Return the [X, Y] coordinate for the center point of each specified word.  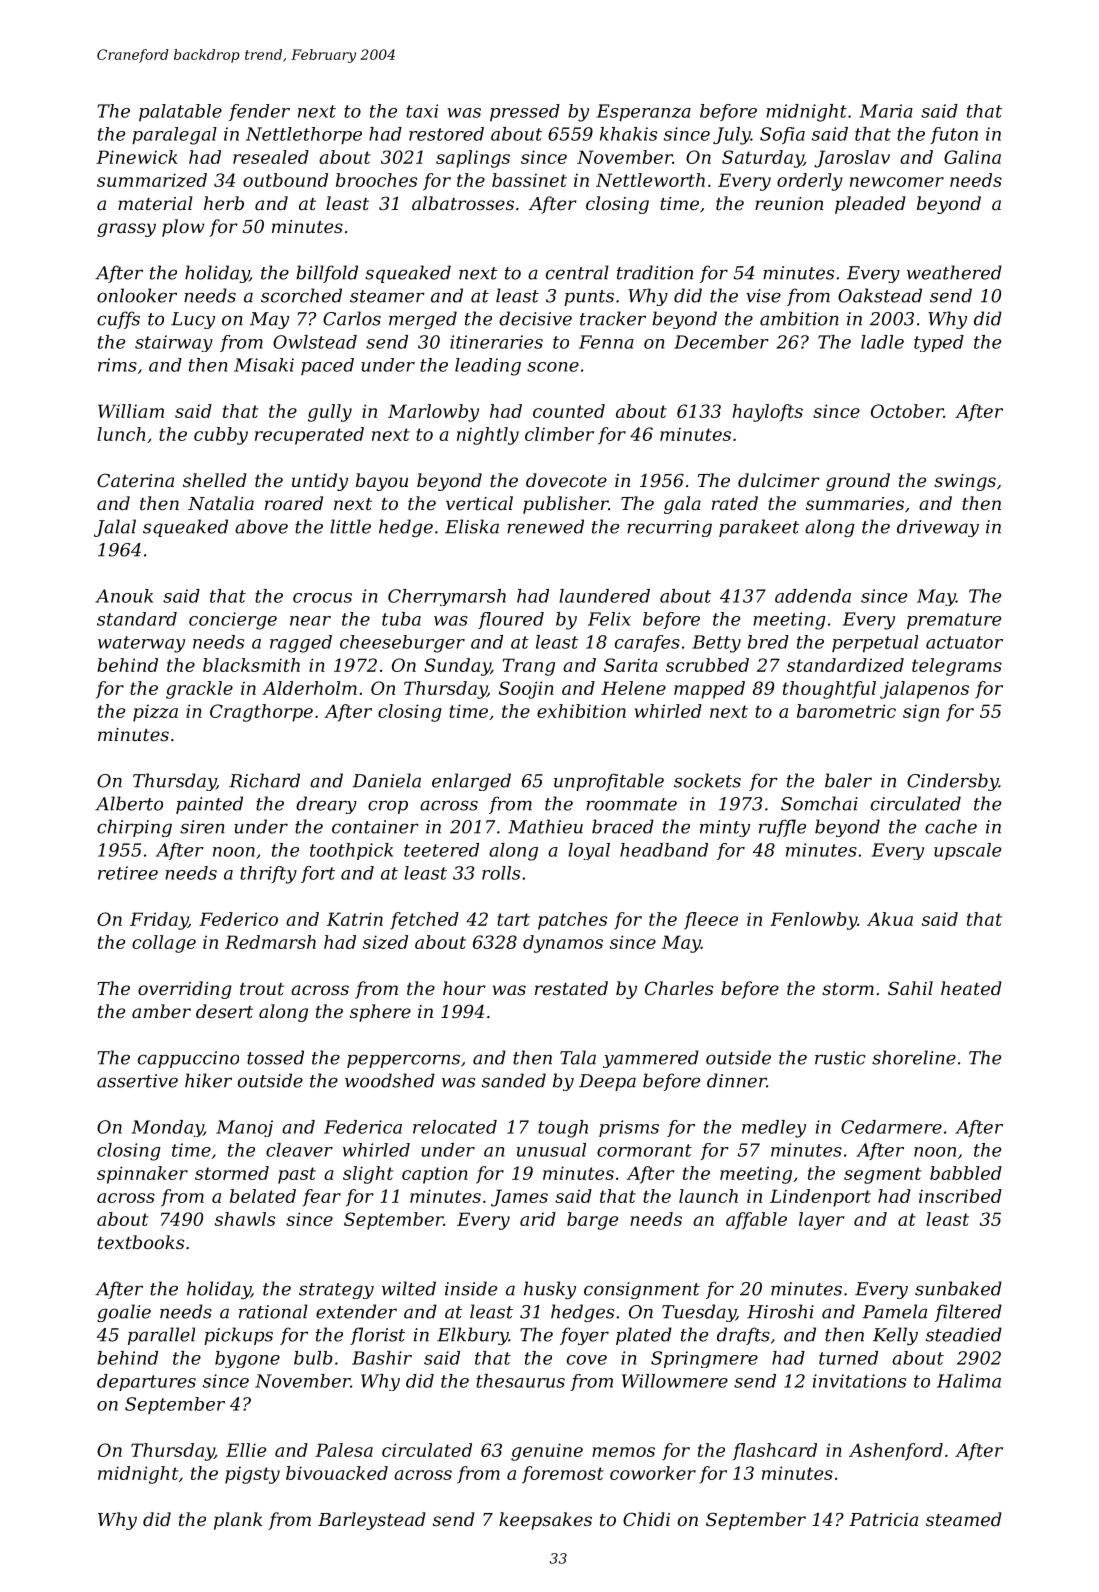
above [261, 526]
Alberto [129, 803]
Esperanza [644, 112]
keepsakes [545, 1521]
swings [965, 482]
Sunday [457, 667]
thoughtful [829, 690]
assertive [137, 1081]
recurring [669, 528]
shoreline [914, 1057]
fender [259, 112]
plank [238, 1521]
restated [571, 988]
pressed [525, 112]
